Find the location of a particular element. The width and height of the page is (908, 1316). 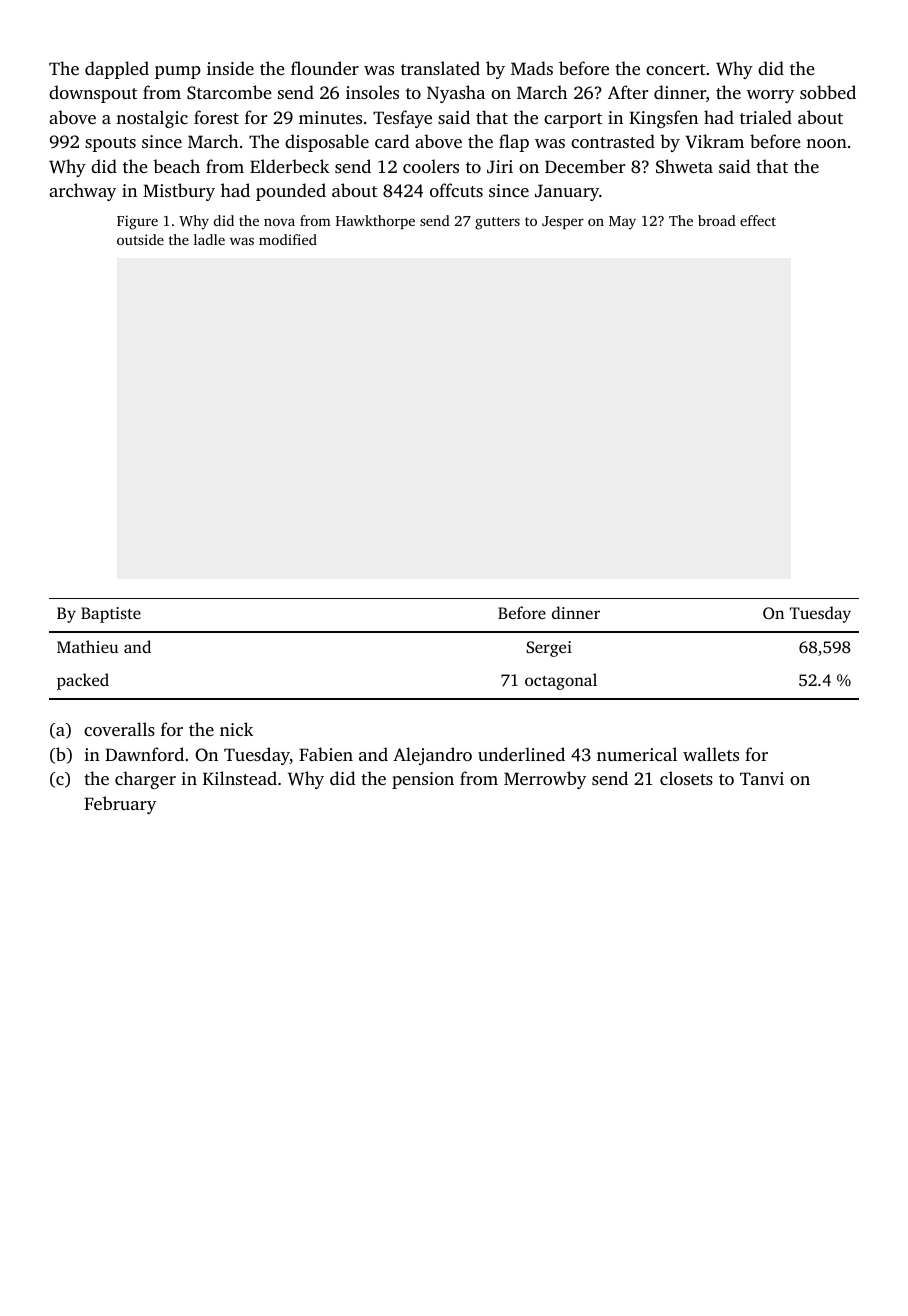

concert is located at coordinates (675, 69).
